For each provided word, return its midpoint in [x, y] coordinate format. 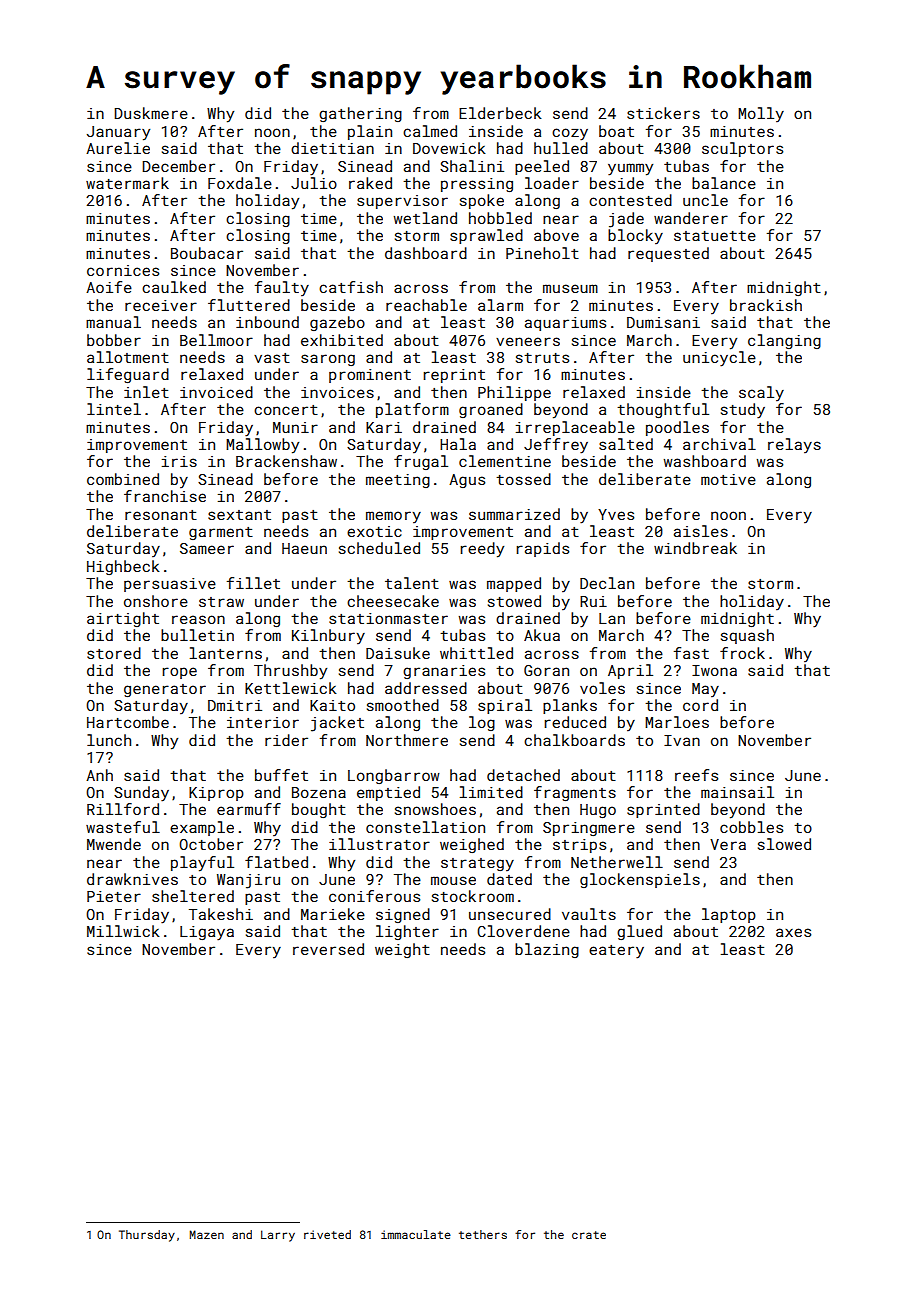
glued [639, 932]
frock [742, 653]
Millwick [123, 931]
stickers [663, 113]
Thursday [147, 1236]
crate [589, 1235]
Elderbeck [500, 113]
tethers [483, 1234]
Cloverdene [523, 931]
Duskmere [151, 113]
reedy [482, 550]
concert [286, 410]
